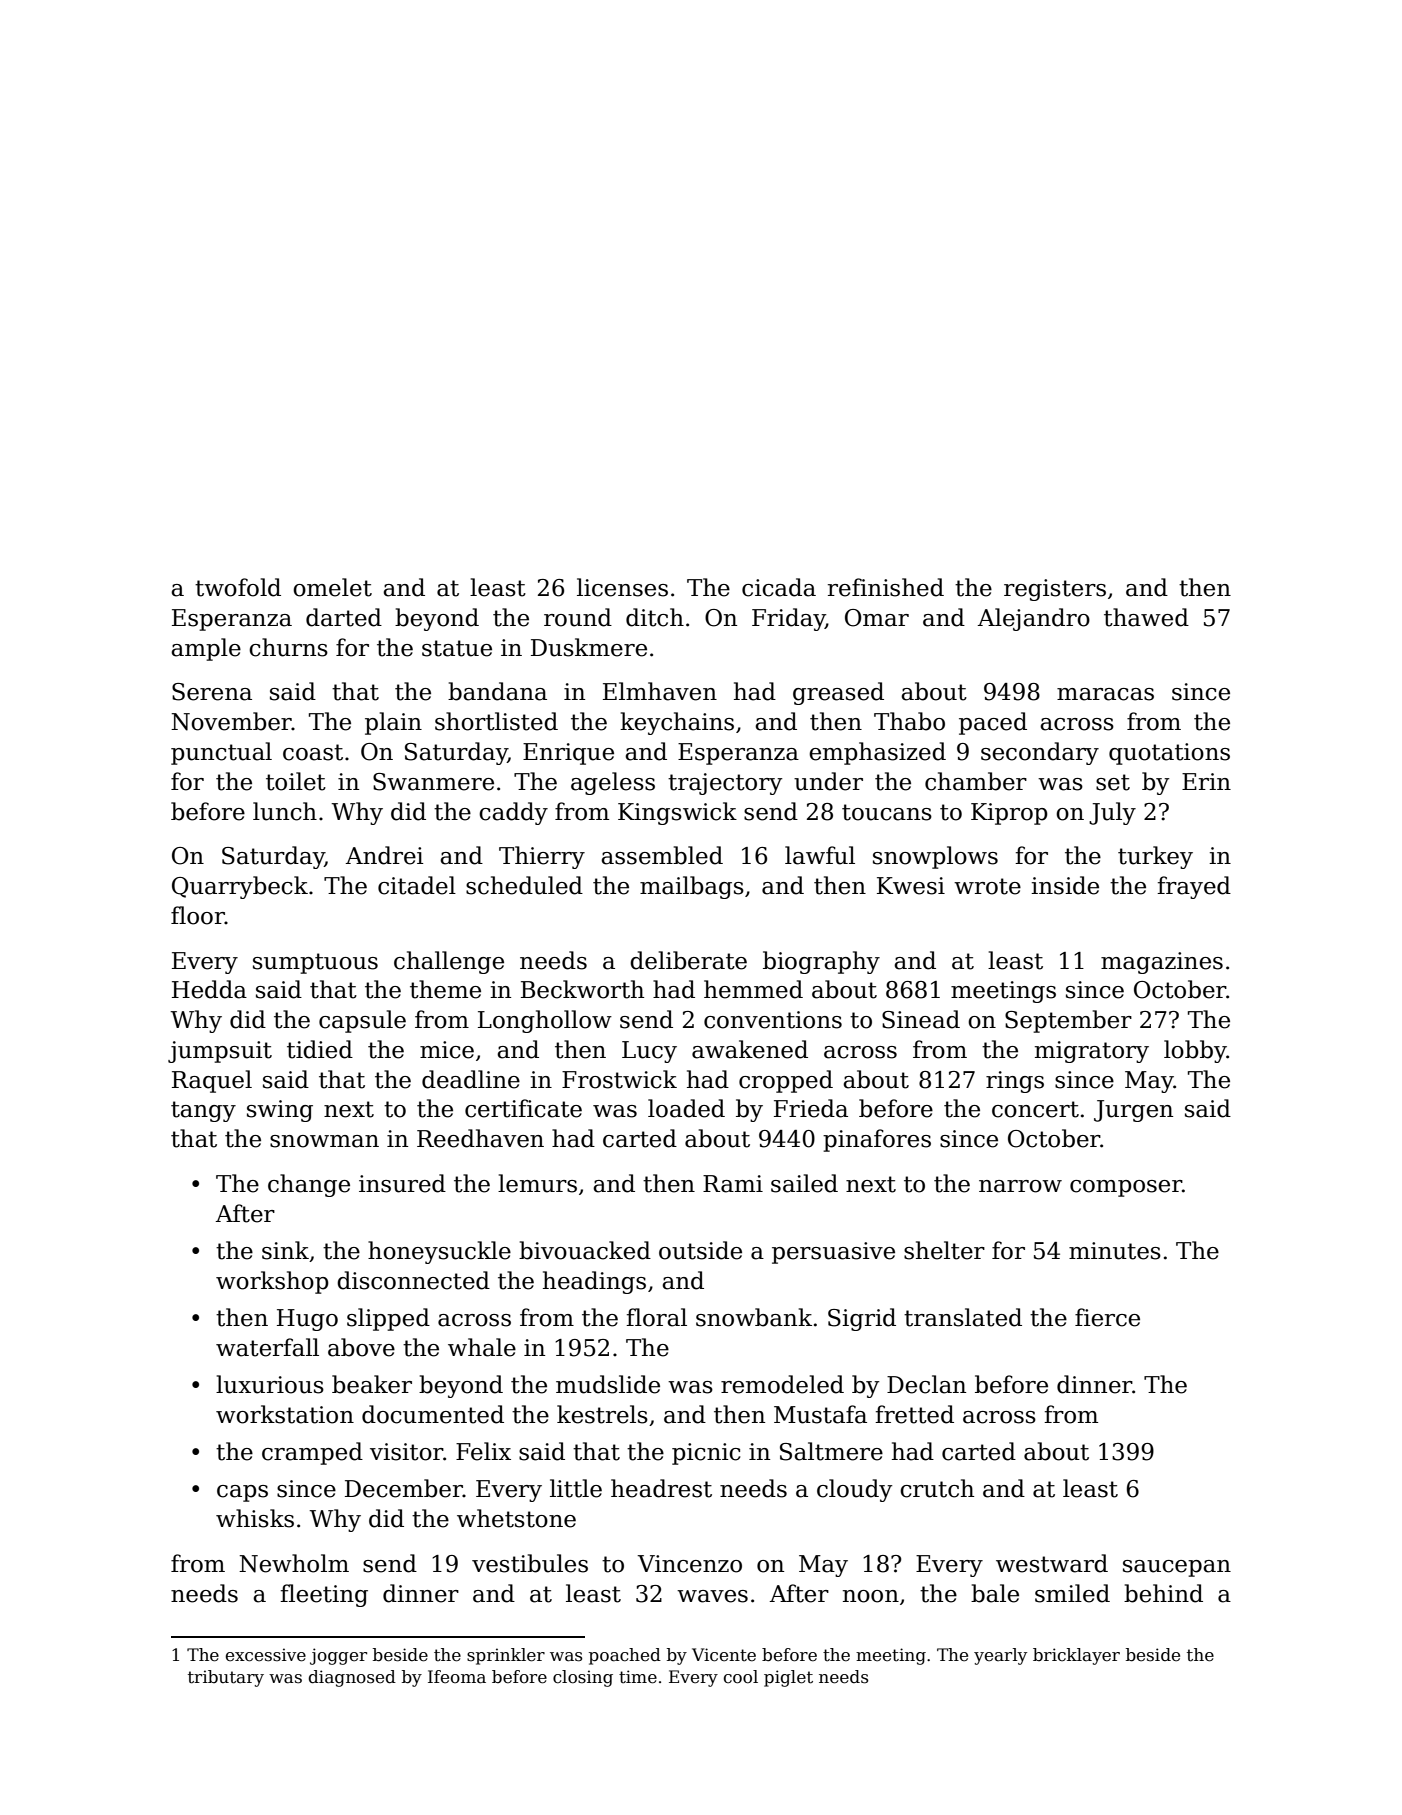 This screenshot has height=1815, width=1402. What do you see at coordinates (821, 962) in the screenshot?
I see `biography` at bounding box center [821, 962].
